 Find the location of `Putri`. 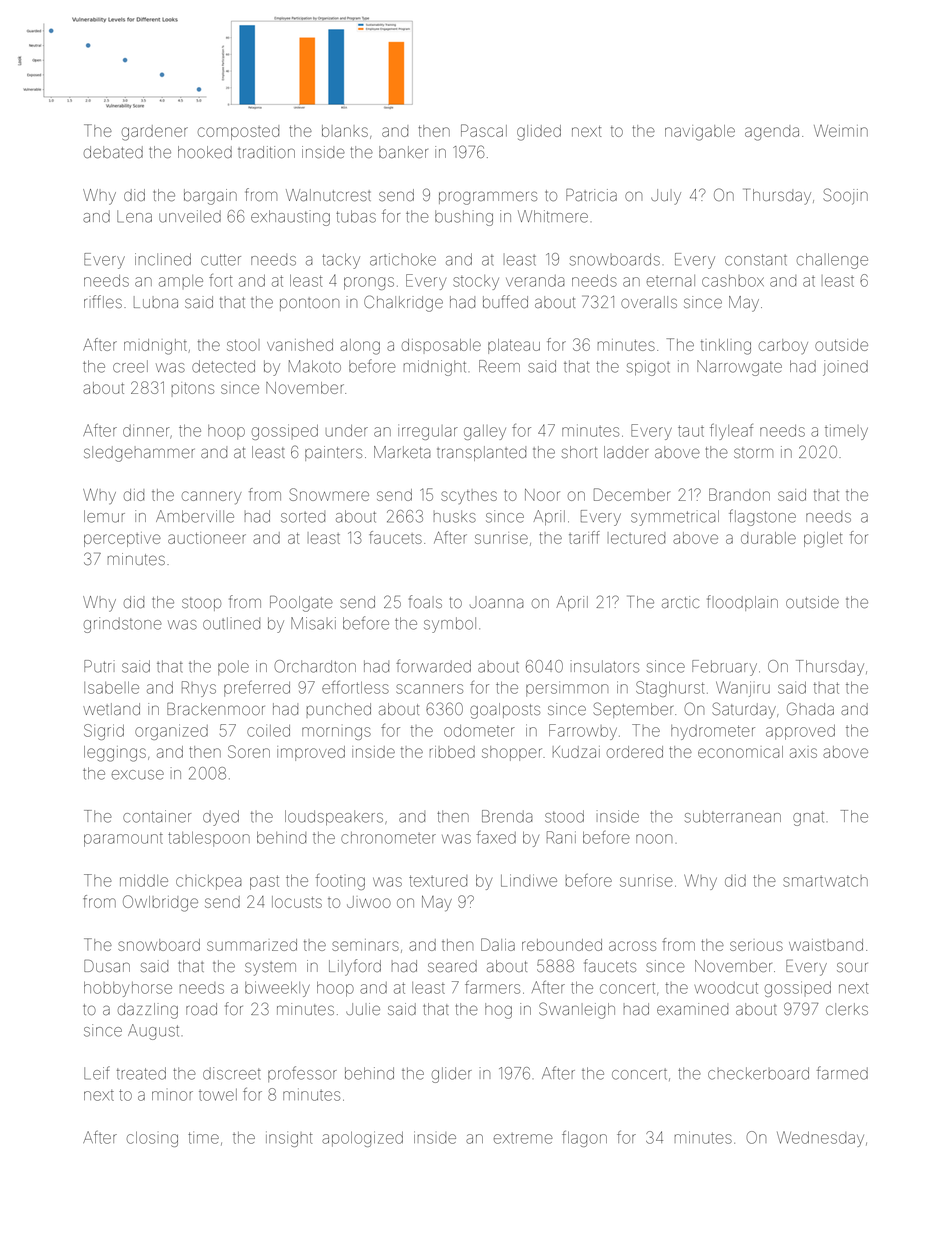

Putri is located at coordinates (99, 666).
